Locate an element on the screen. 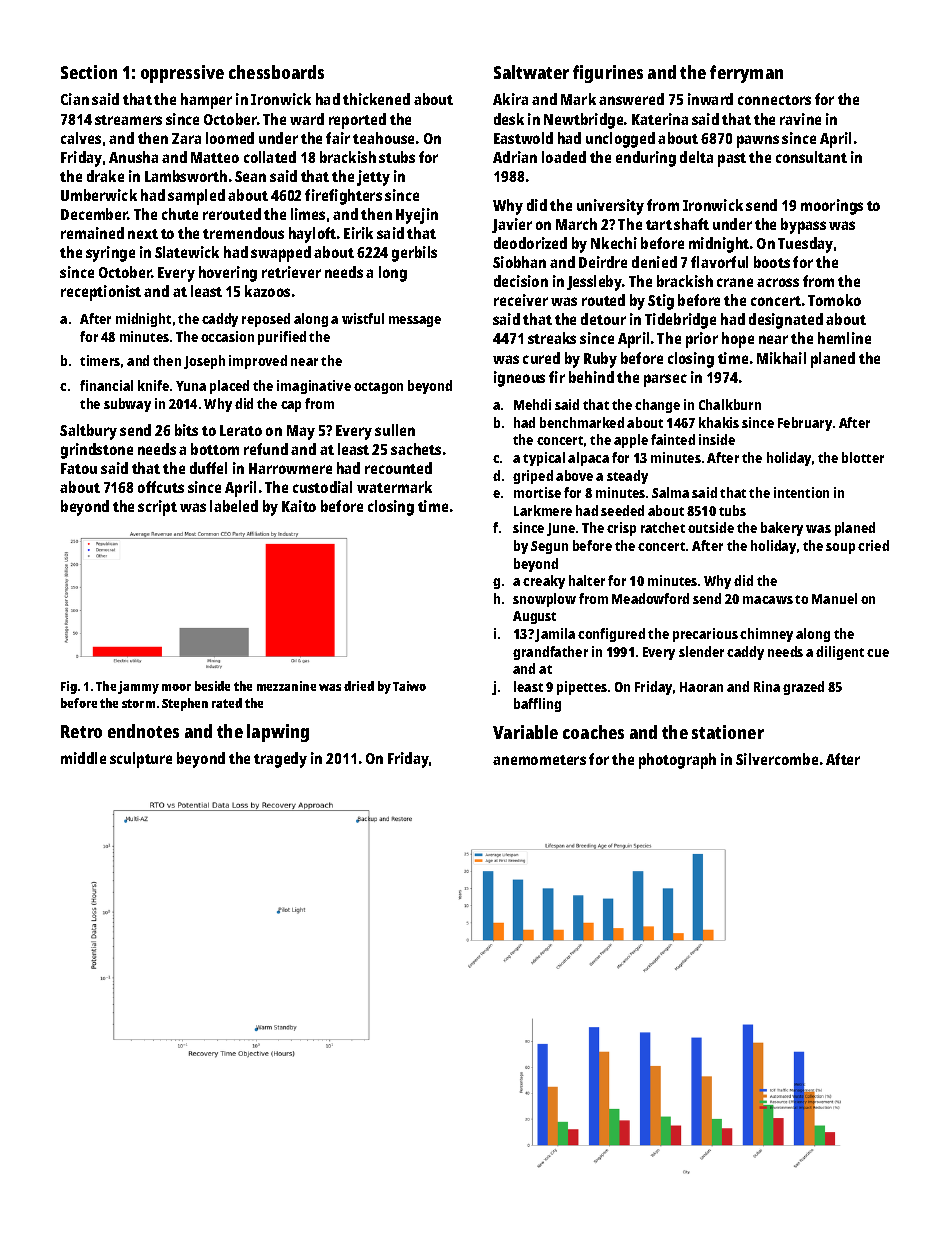 This screenshot has width=952, height=1233. Silvercombe is located at coordinates (777, 759).
